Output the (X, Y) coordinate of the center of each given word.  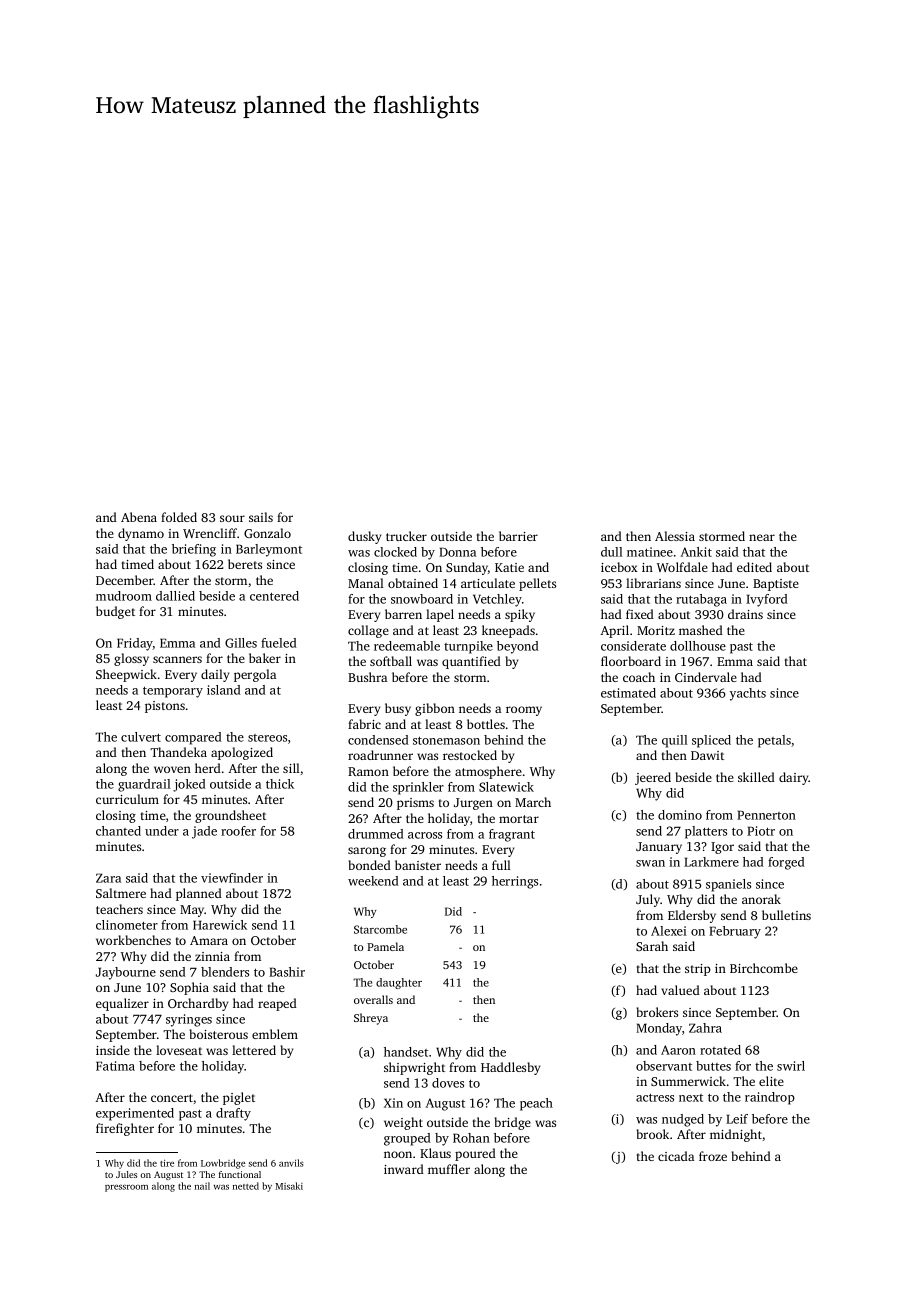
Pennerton (766, 815)
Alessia (675, 536)
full (501, 865)
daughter (399, 983)
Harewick (220, 925)
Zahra (705, 1028)
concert (172, 1098)
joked (189, 785)
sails (261, 517)
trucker (406, 536)
